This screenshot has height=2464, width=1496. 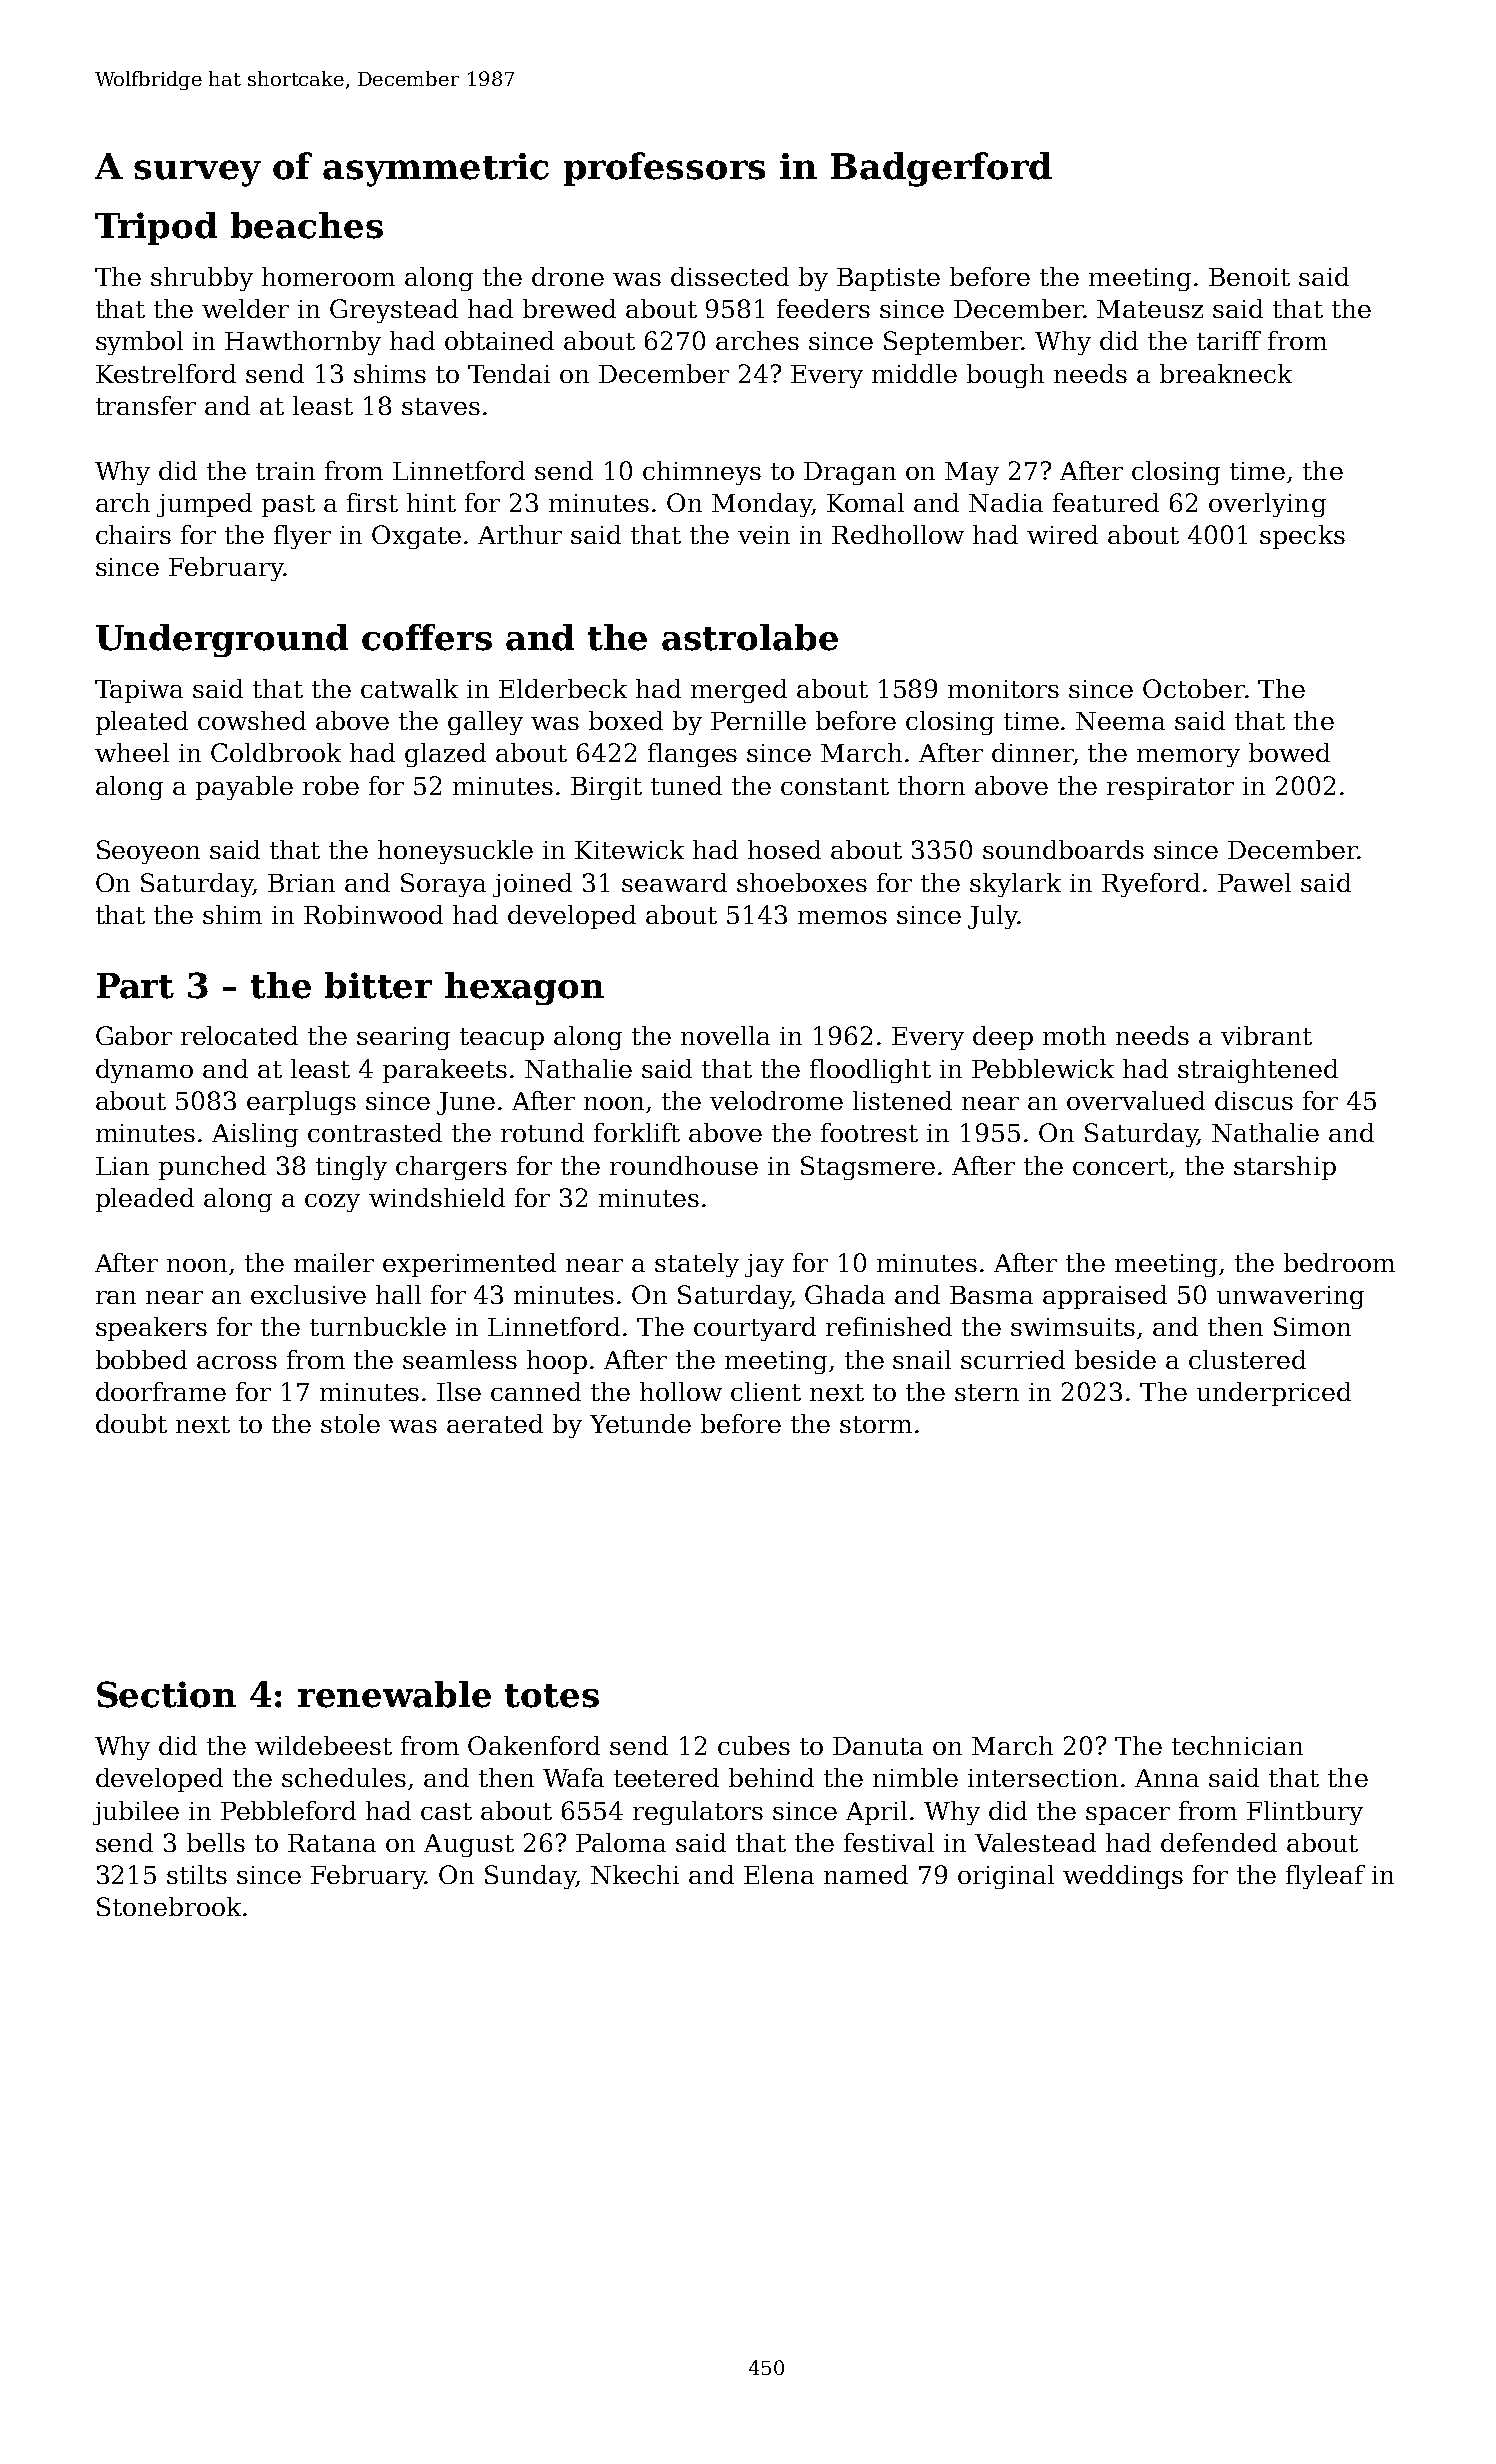 I want to click on Pawel, so click(x=1254, y=882).
